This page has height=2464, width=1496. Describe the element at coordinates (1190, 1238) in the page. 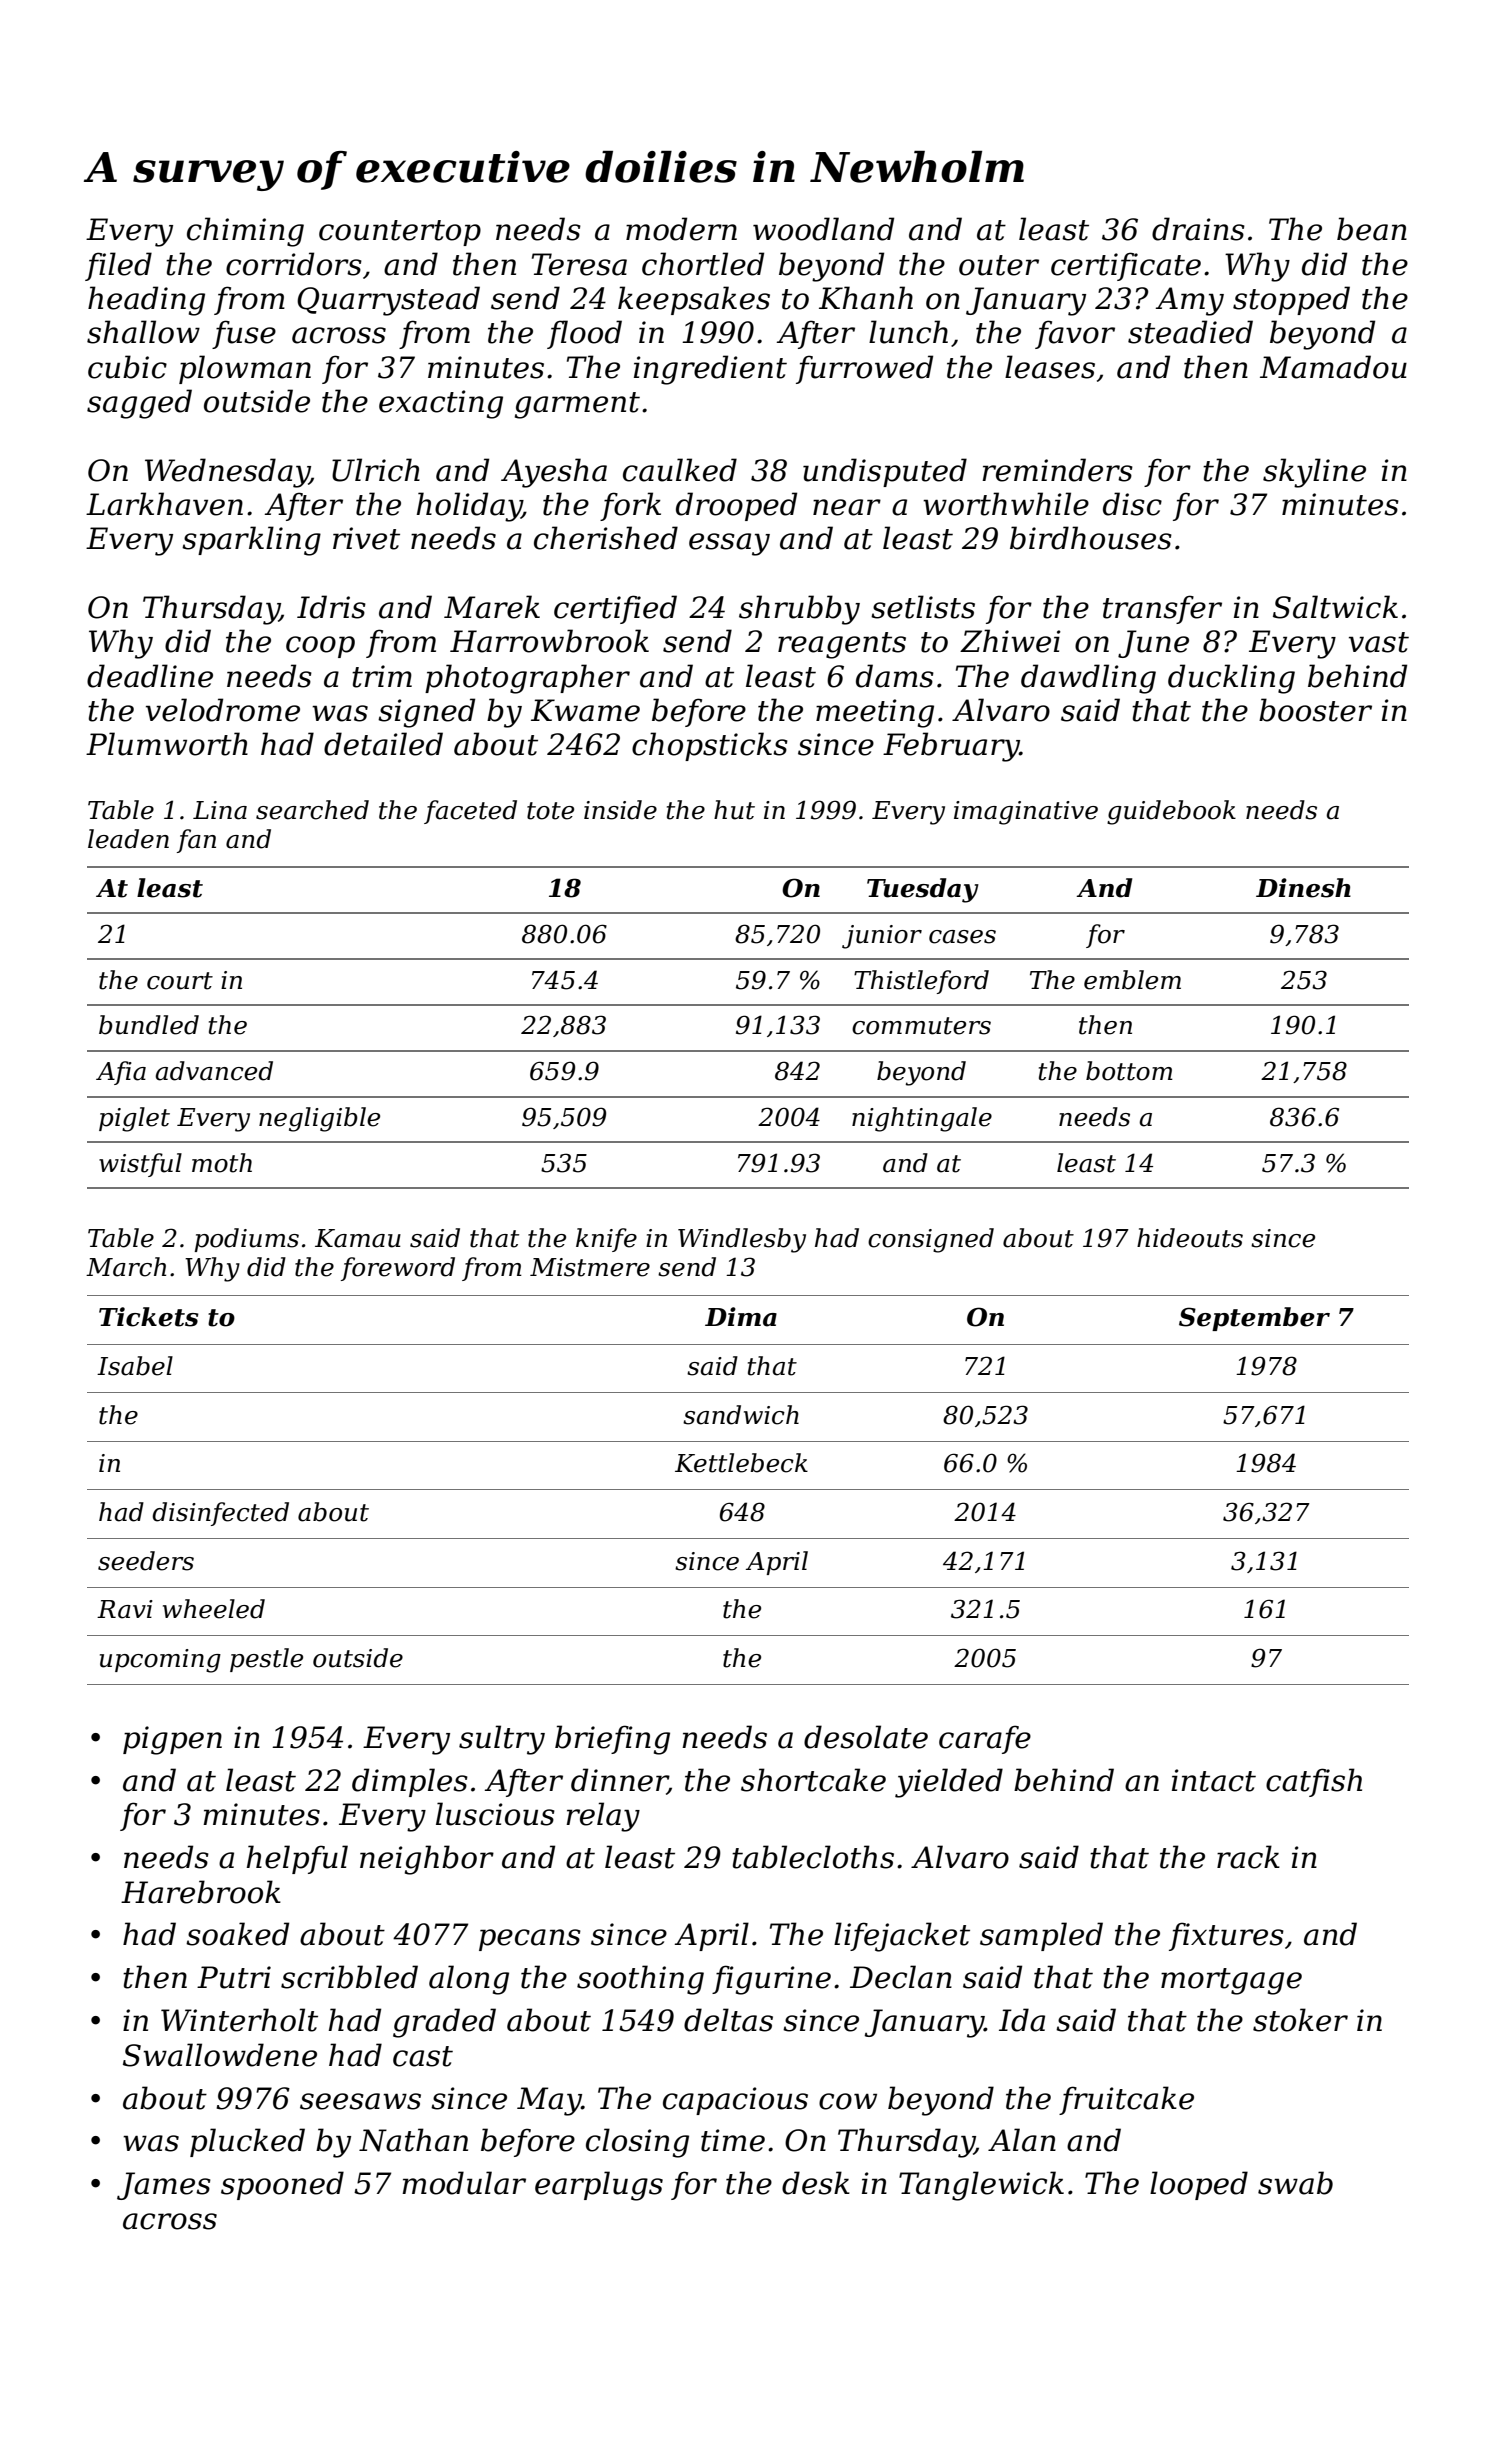

I see `hideouts` at that location.
